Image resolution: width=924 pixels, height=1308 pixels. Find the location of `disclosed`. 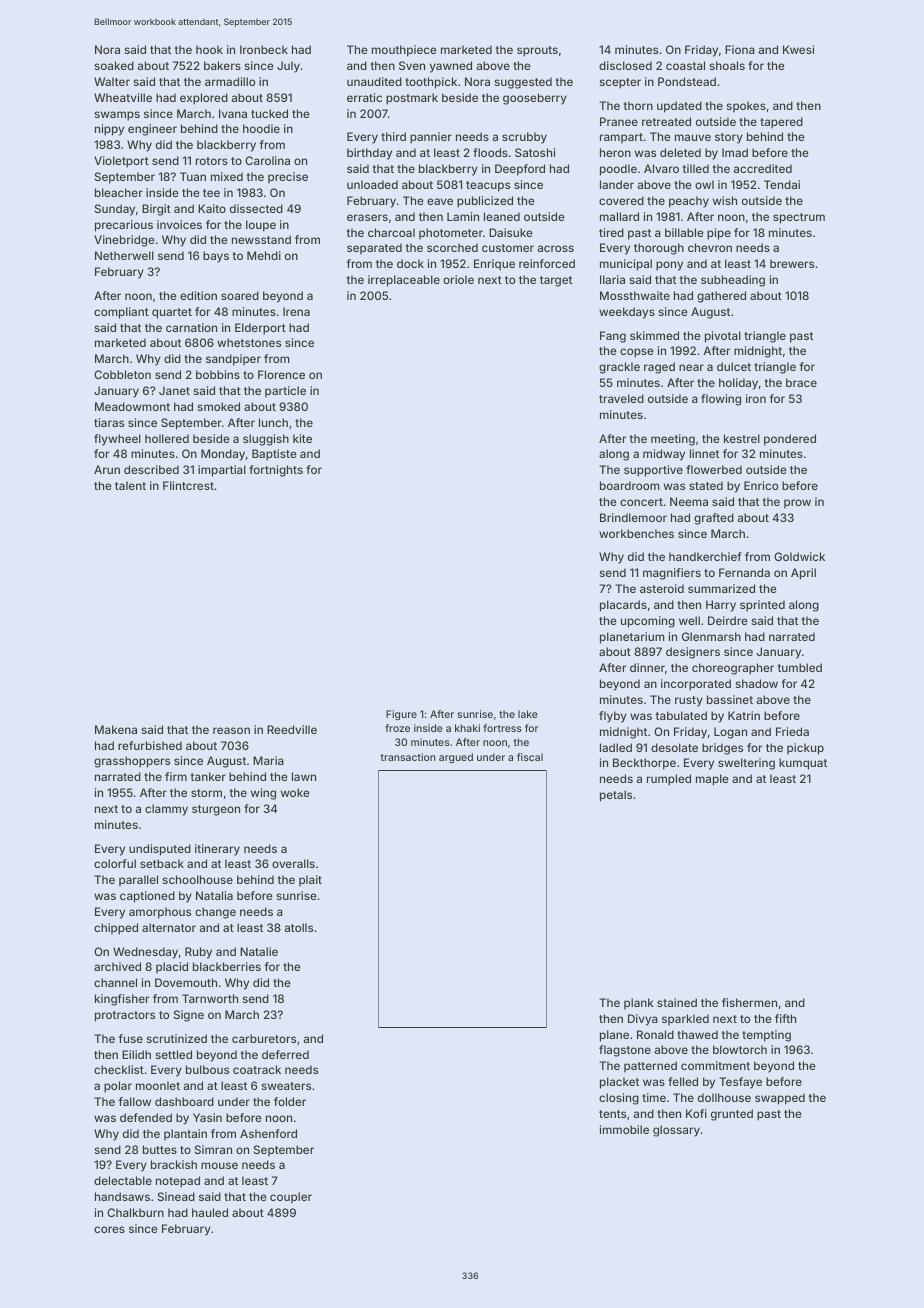

disclosed is located at coordinates (625, 65).
